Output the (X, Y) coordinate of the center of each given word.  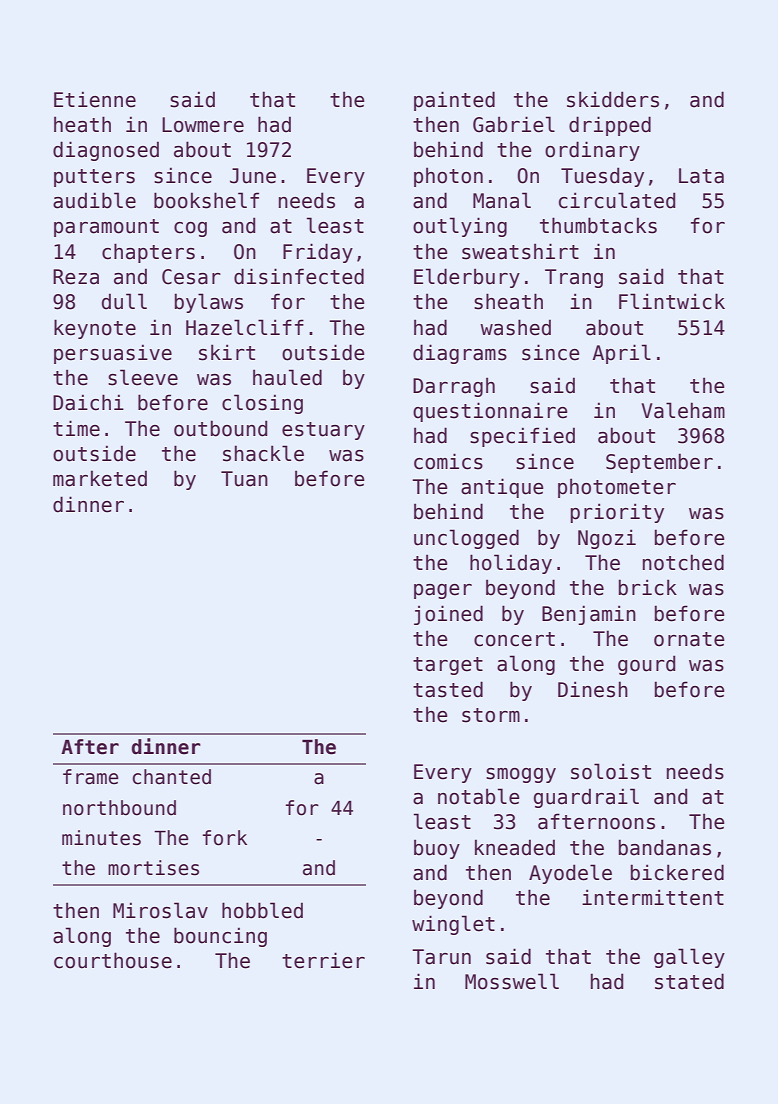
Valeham (683, 410)
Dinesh (593, 689)
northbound (119, 808)
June (253, 176)
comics (448, 461)
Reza (76, 277)
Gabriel (514, 124)
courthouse (113, 960)
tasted (448, 689)
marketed (100, 478)
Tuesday (602, 177)
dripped (610, 126)
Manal (502, 200)
